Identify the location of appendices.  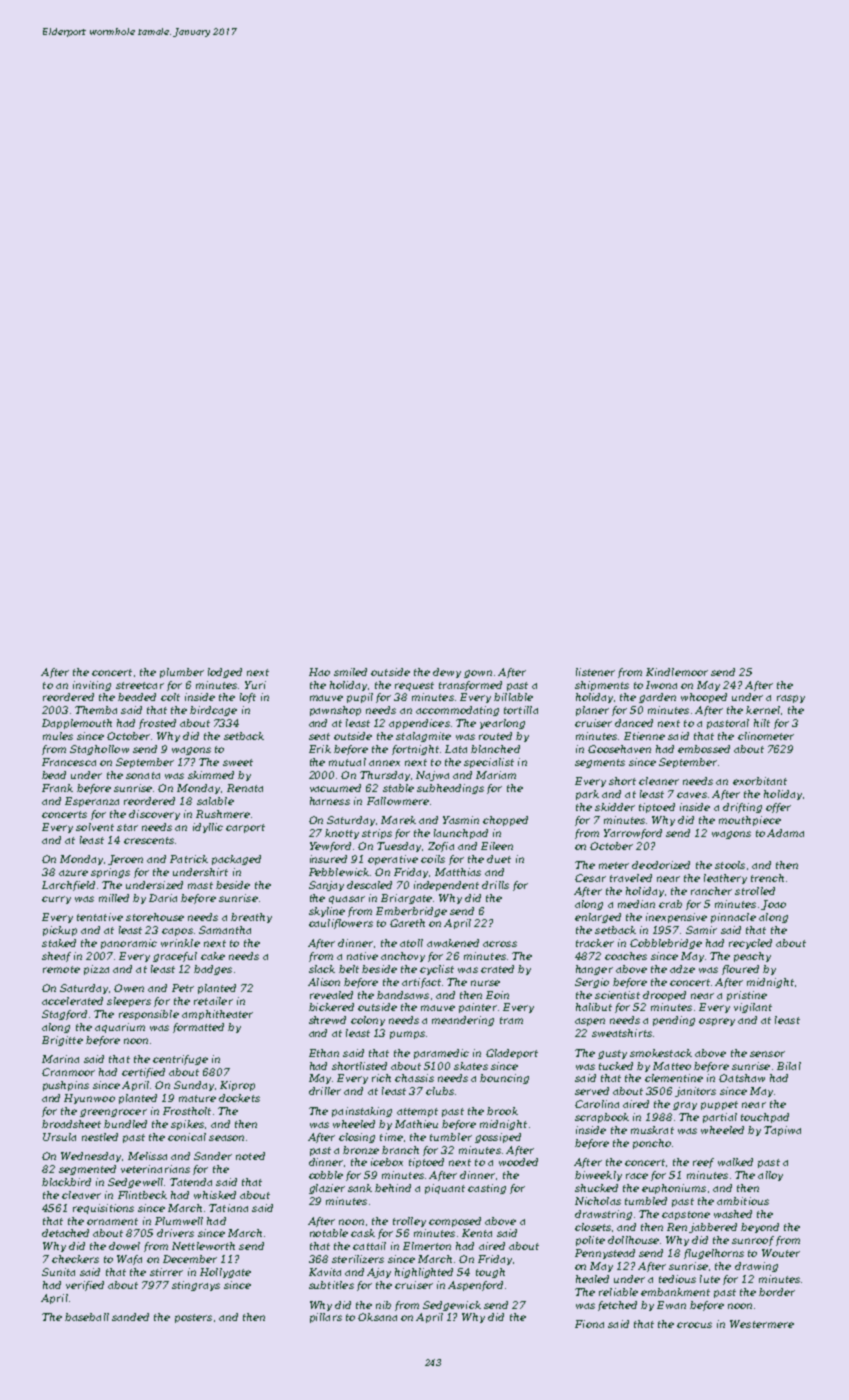
(419, 724).
